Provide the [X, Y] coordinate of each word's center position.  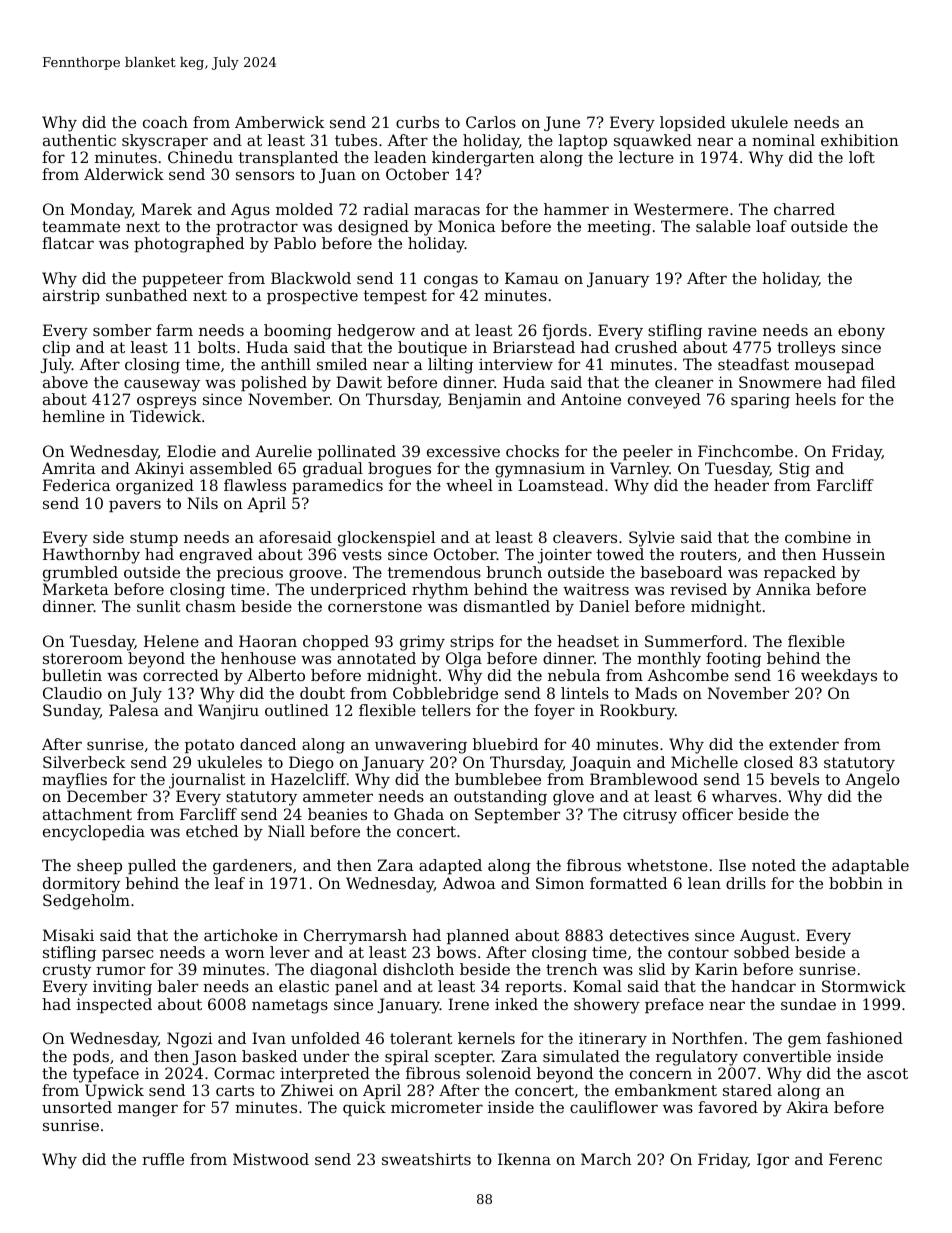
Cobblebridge [445, 695]
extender [804, 744]
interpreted [325, 1074]
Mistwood [271, 1159]
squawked [653, 141]
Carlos [491, 122]
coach [165, 122]
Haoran [268, 641]
